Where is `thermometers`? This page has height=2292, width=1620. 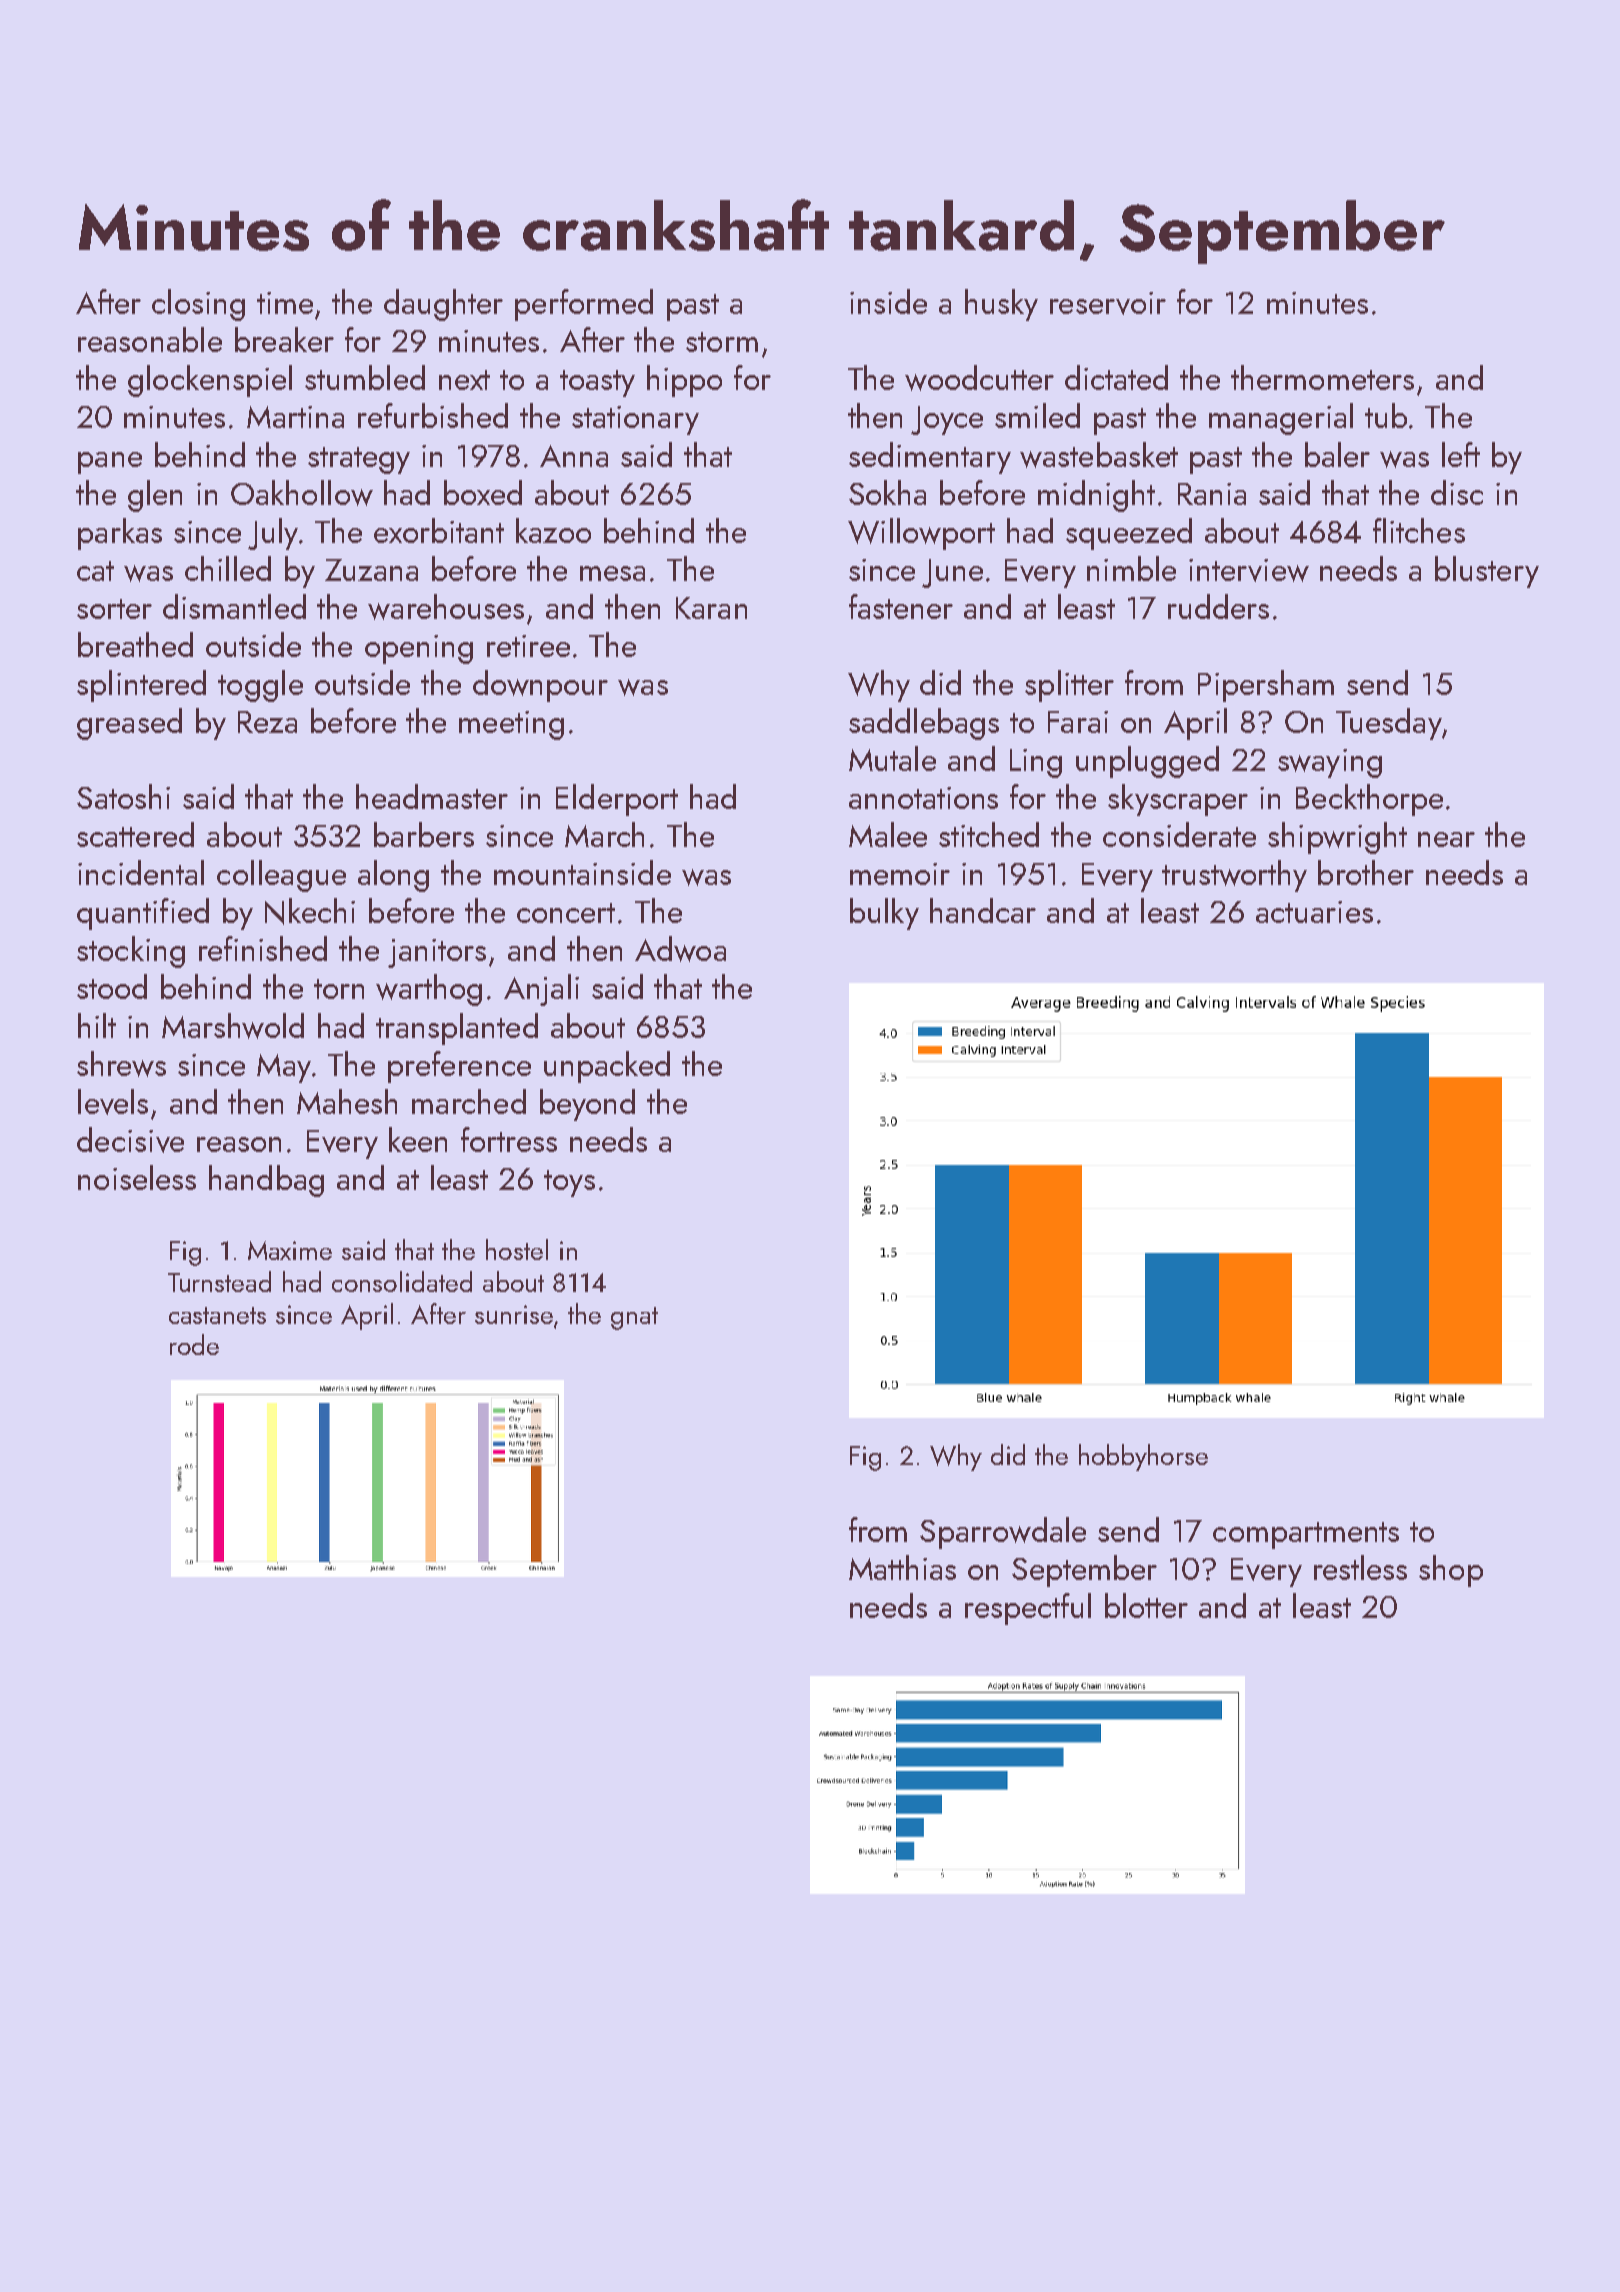 thermometers is located at coordinates (1322, 377).
